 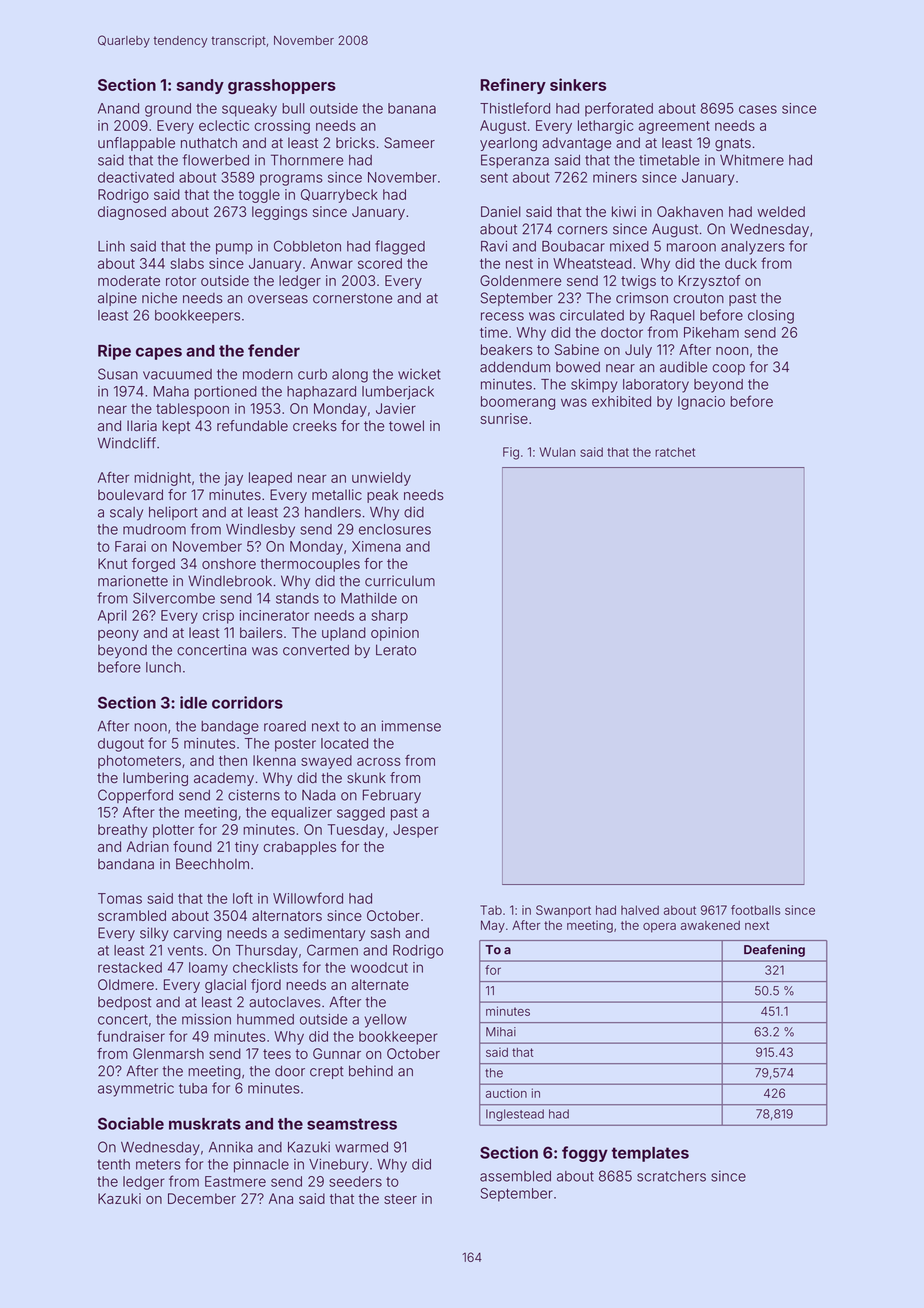 I want to click on sandy, so click(x=200, y=86).
